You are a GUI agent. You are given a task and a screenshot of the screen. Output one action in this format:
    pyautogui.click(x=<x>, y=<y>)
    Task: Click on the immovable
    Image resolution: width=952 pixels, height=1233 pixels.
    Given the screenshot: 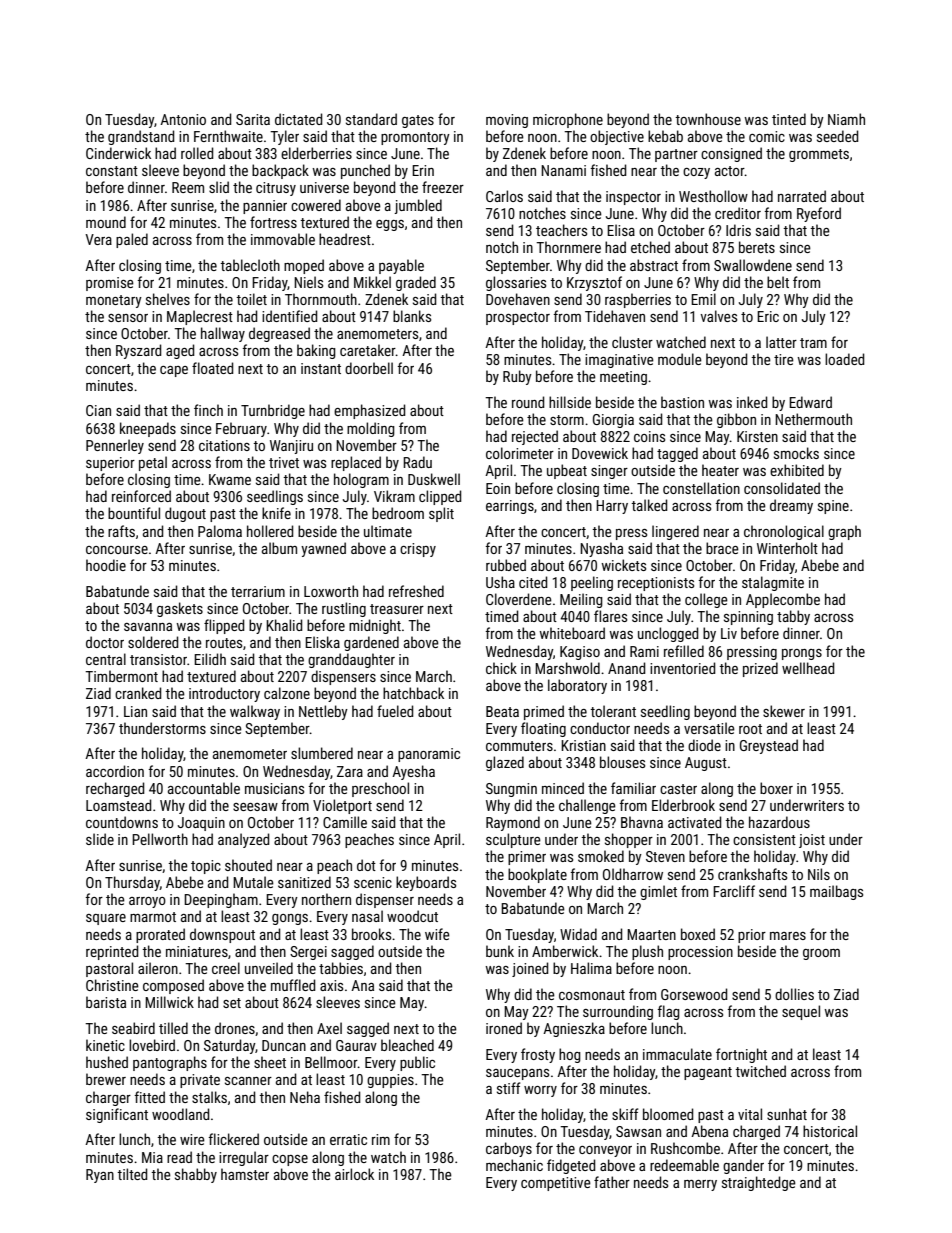 What is the action you would take?
    pyautogui.click(x=283, y=239)
